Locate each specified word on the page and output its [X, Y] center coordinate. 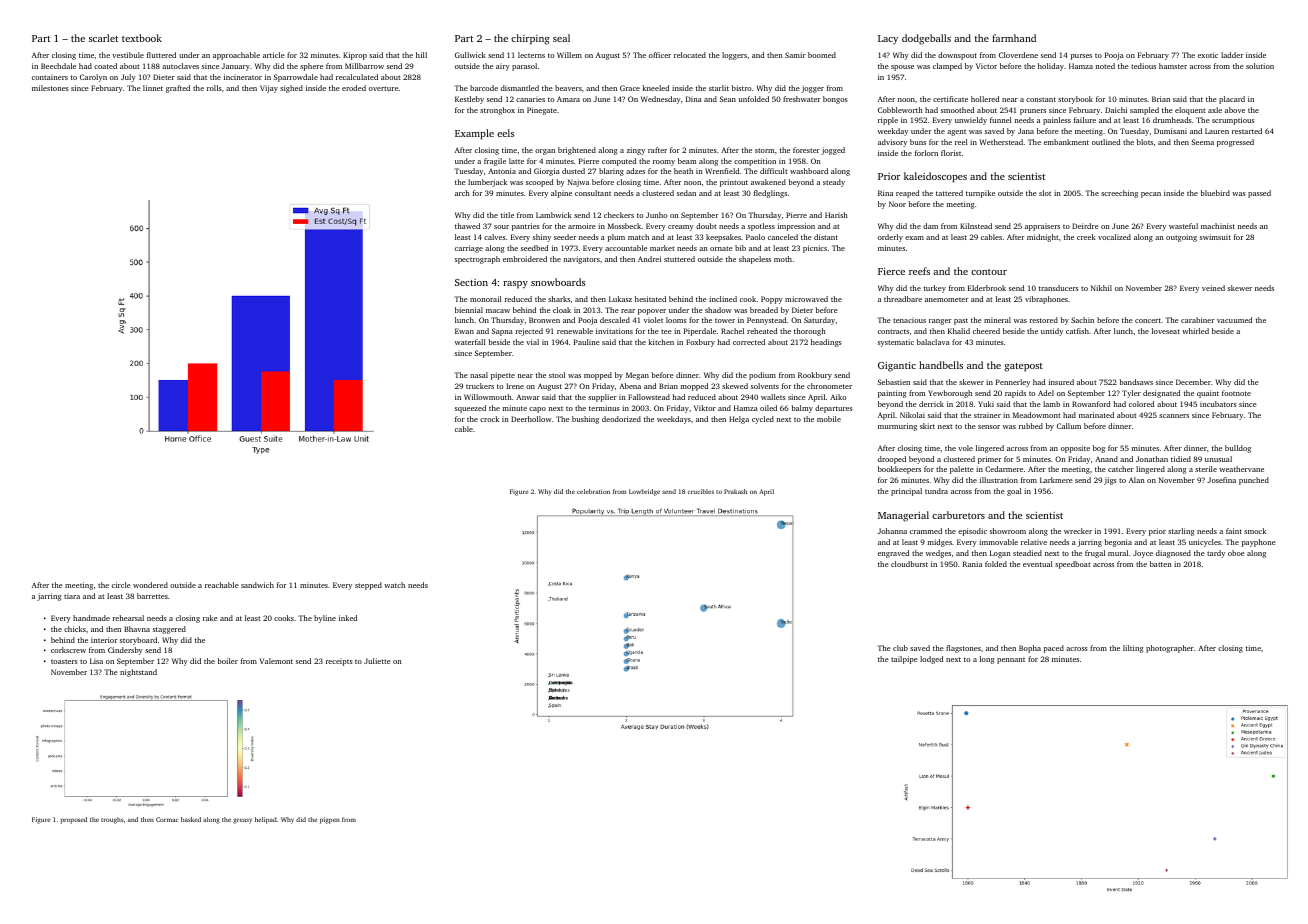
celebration [593, 491]
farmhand [1014, 38]
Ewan [464, 331]
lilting [1133, 649]
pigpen [330, 820]
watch [394, 585]
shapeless [755, 260]
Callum [1069, 426]
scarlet [103, 38]
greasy [242, 821]
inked [348, 618]
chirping [530, 39]
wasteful [1183, 226]
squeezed [470, 409]
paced [1054, 649]
